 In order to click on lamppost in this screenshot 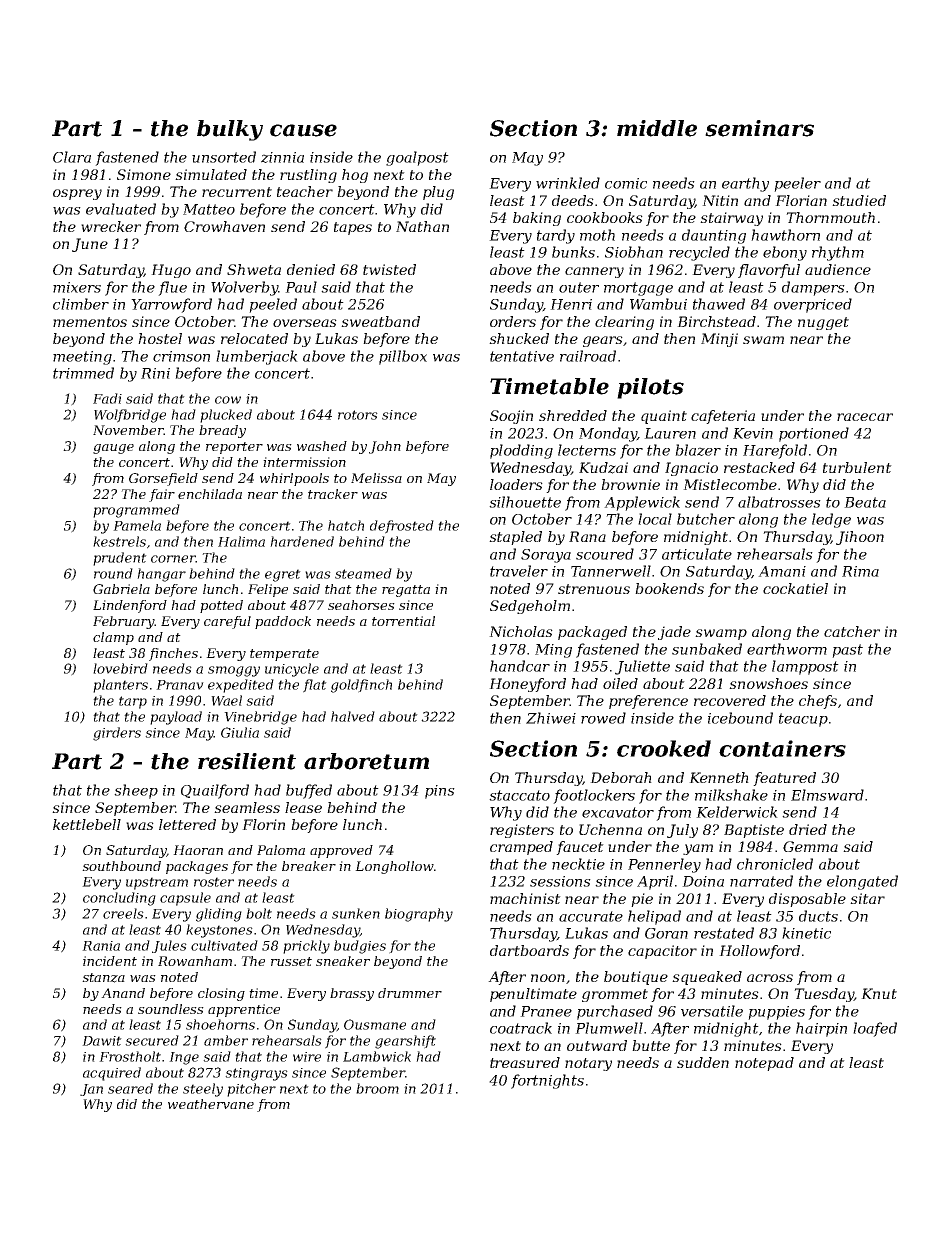, I will do `click(805, 667)`.
